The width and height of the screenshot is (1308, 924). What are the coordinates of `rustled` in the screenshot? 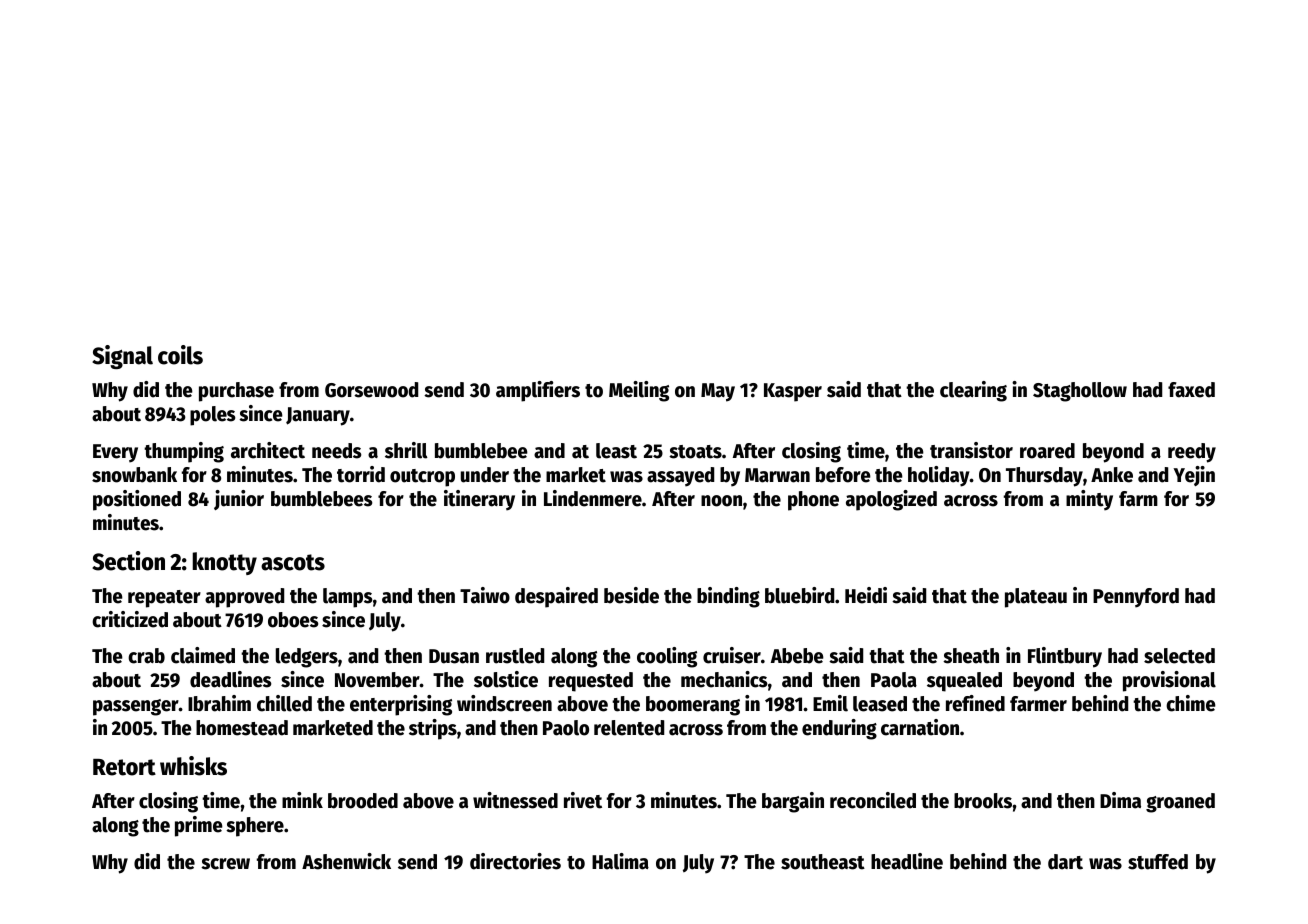 It's located at (515, 656).
